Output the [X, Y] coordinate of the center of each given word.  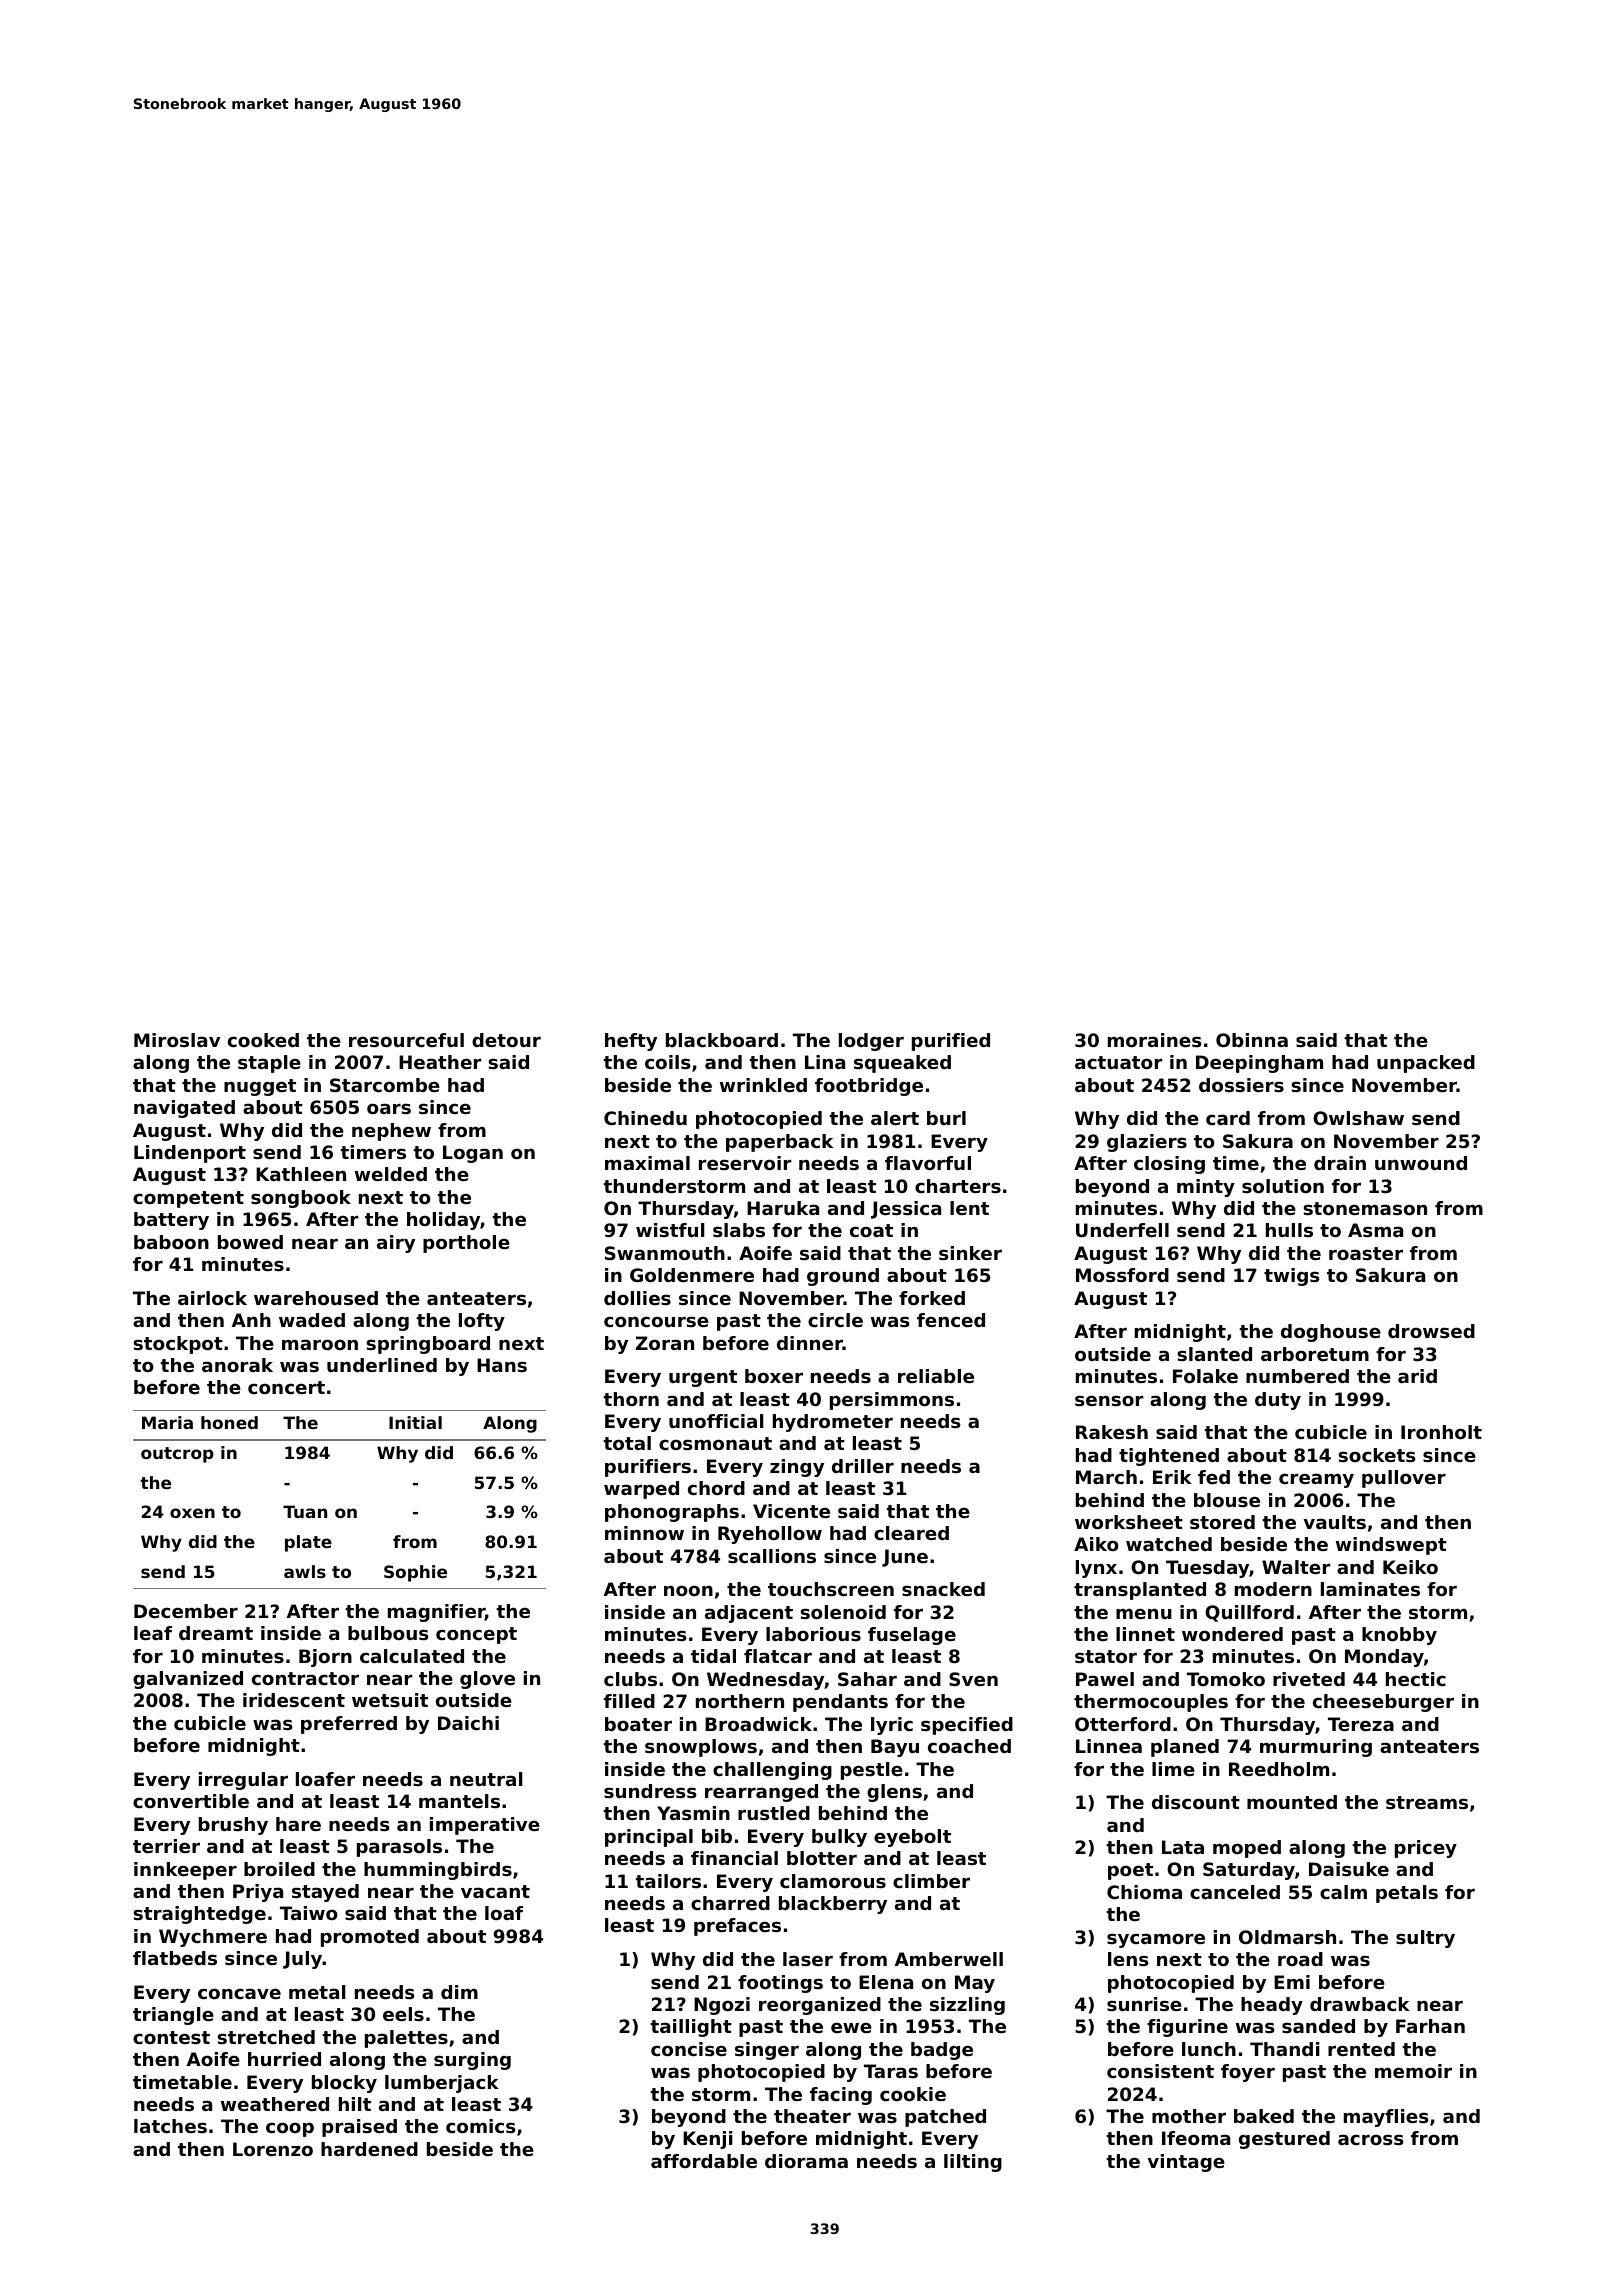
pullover [1404, 1479]
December [186, 1611]
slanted [1214, 1354]
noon [688, 1590]
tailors [668, 1881]
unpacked [1426, 1064]
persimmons [892, 1401]
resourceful [406, 1040]
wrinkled [763, 1085]
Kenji [708, 2140]
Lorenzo [273, 2149]
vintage [1186, 2163]
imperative [485, 1826]
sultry [1425, 1939]
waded [312, 1320]
